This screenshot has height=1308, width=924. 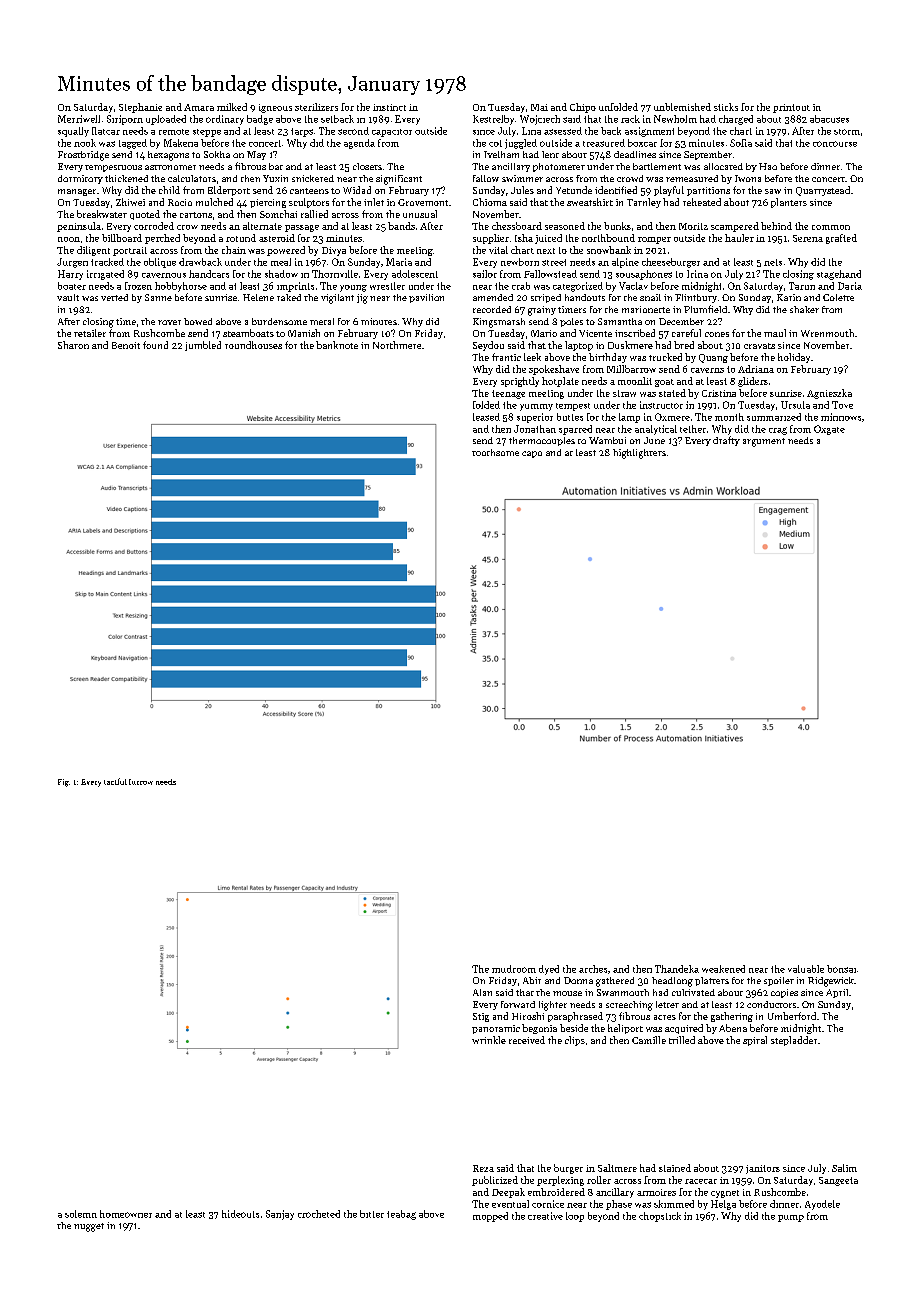 What do you see at coordinates (656, 430) in the screenshot?
I see `analytical` at bounding box center [656, 430].
